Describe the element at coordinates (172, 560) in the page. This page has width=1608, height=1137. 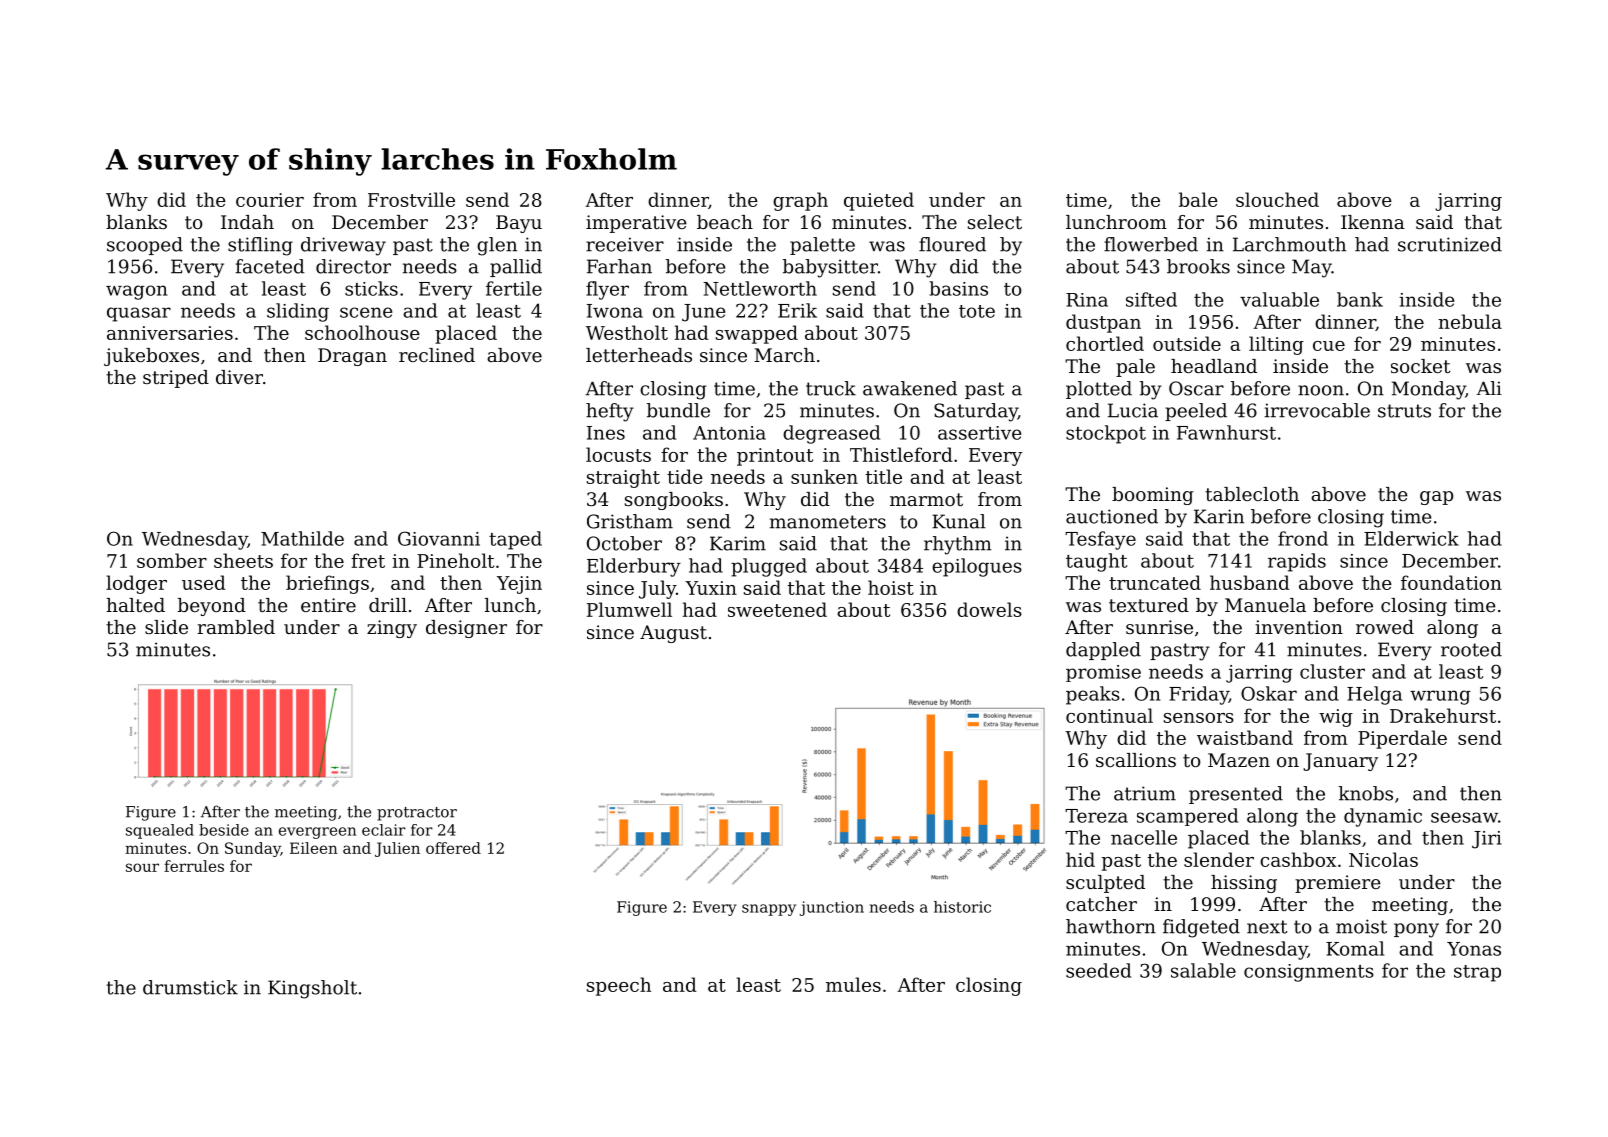
I see `somber` at that location.
